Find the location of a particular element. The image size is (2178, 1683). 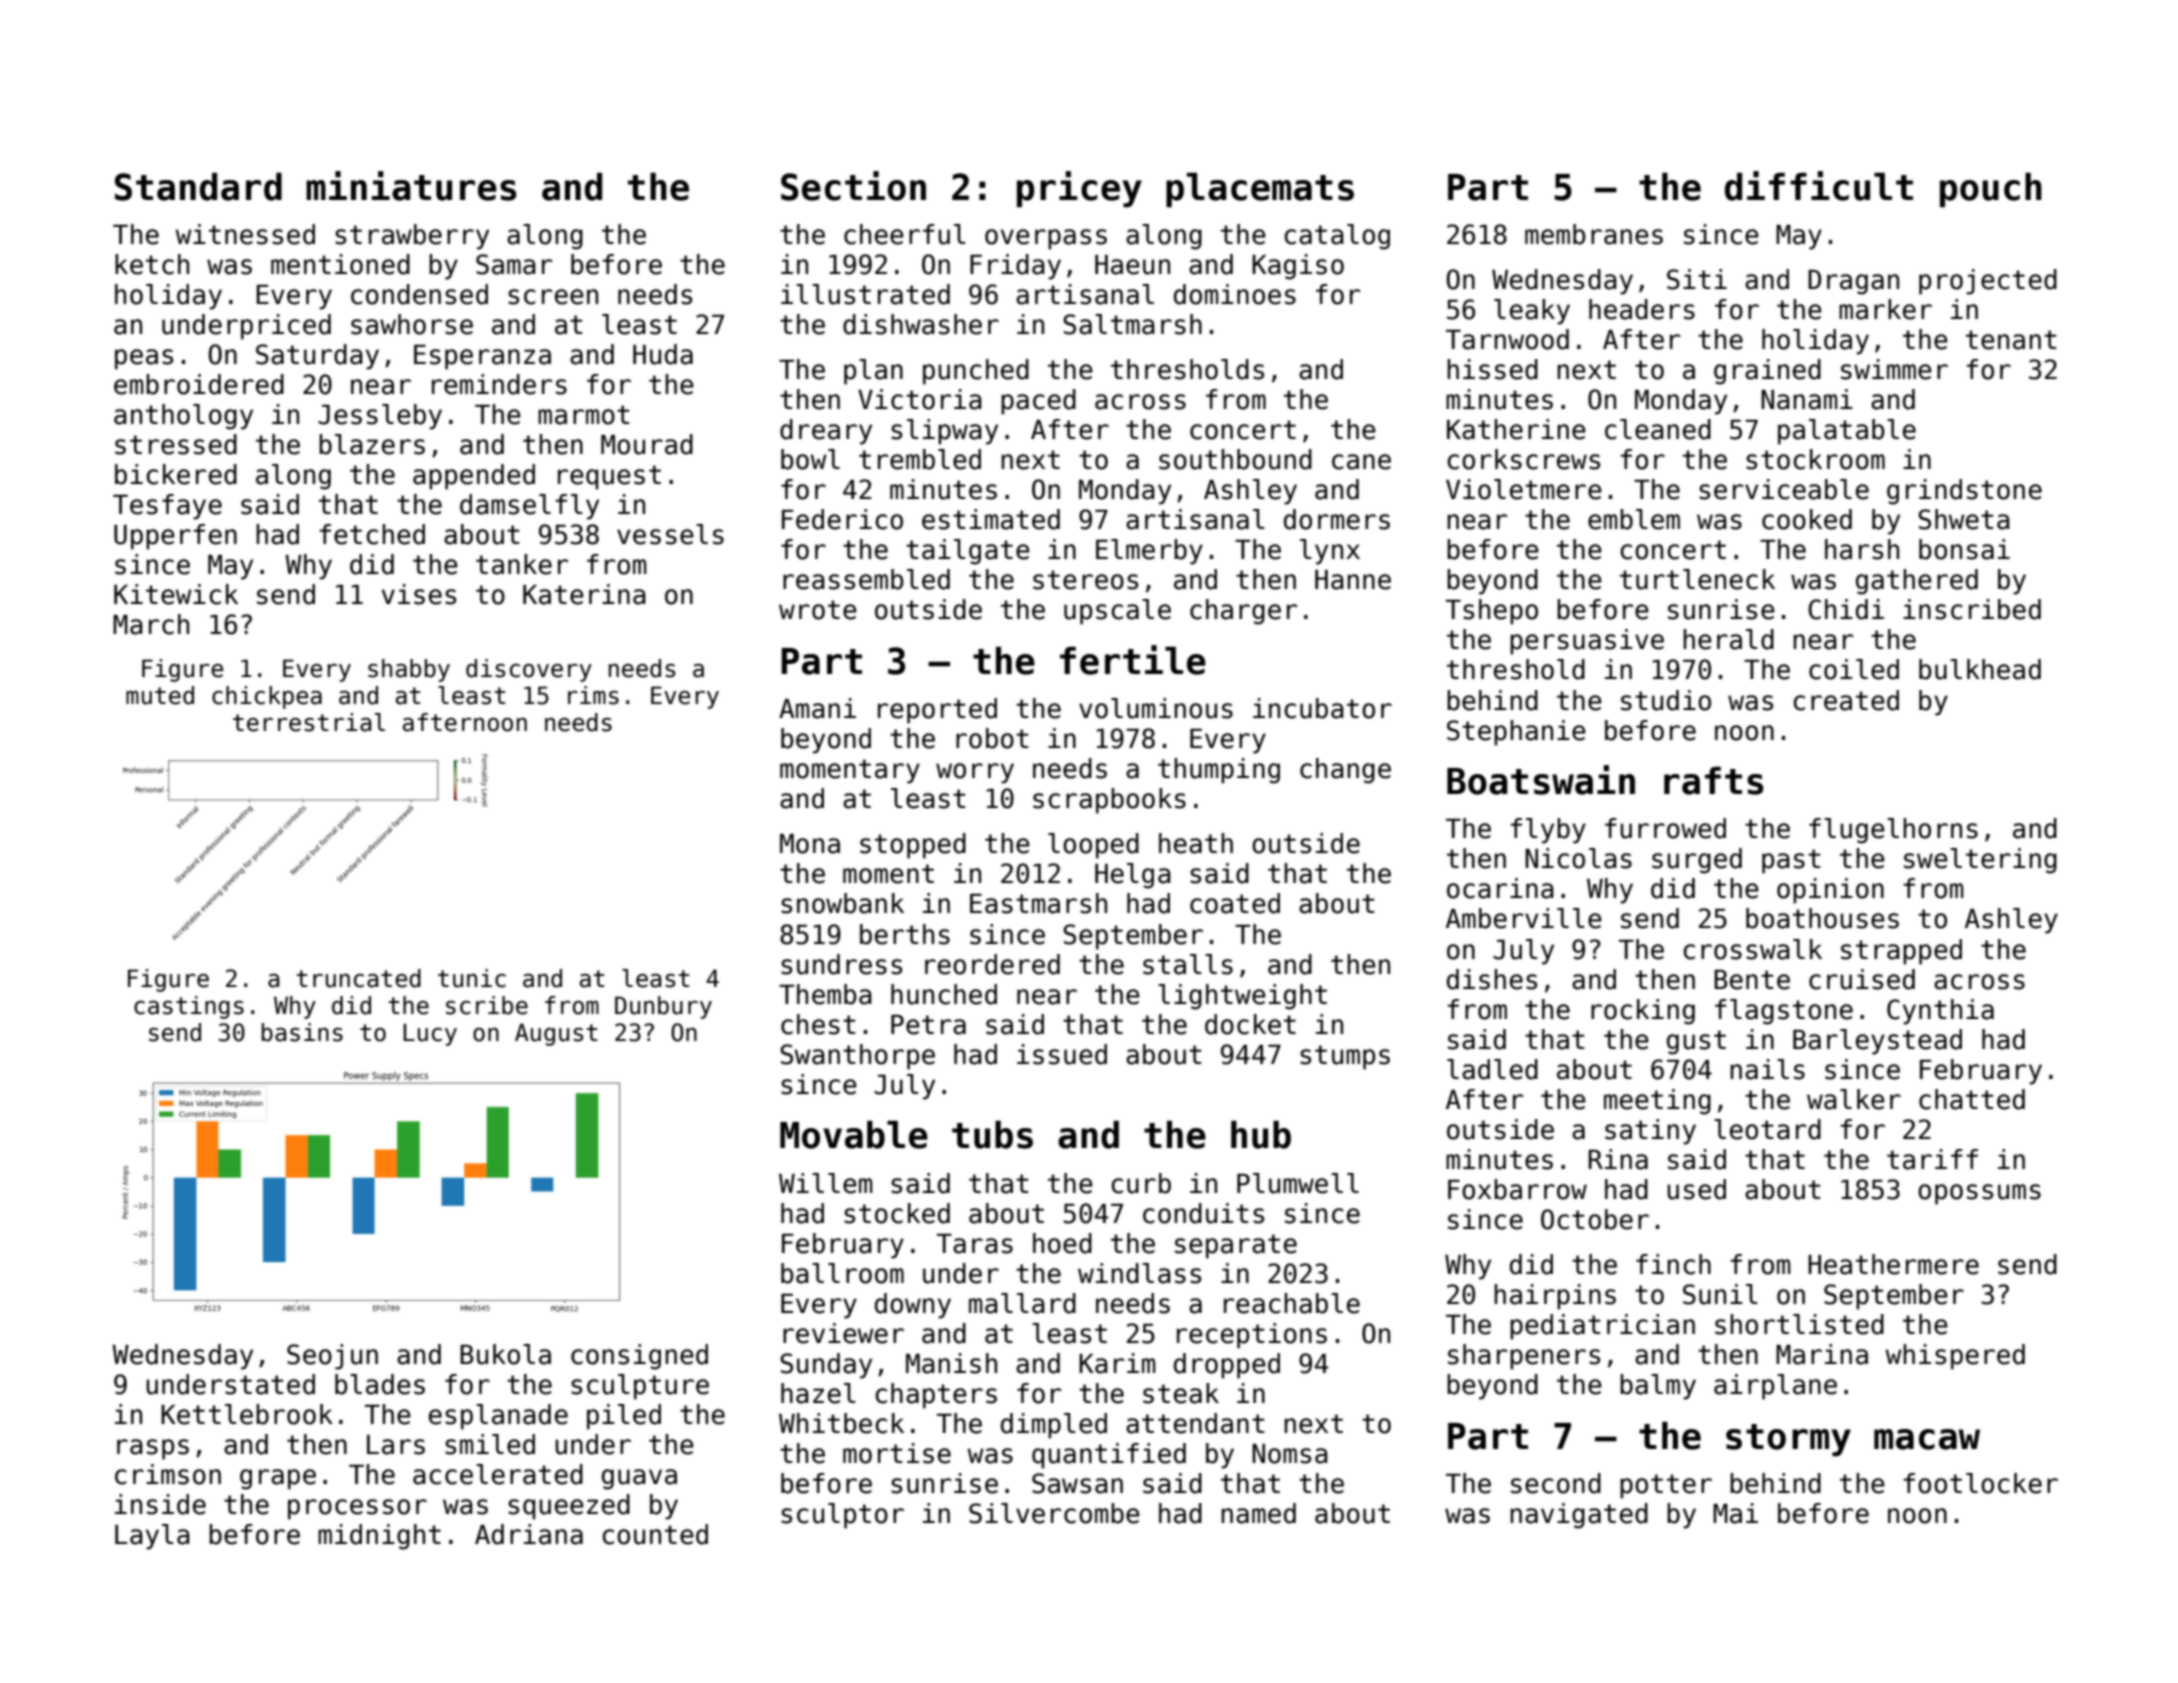

named is located at coordinates (1258, 1513).
